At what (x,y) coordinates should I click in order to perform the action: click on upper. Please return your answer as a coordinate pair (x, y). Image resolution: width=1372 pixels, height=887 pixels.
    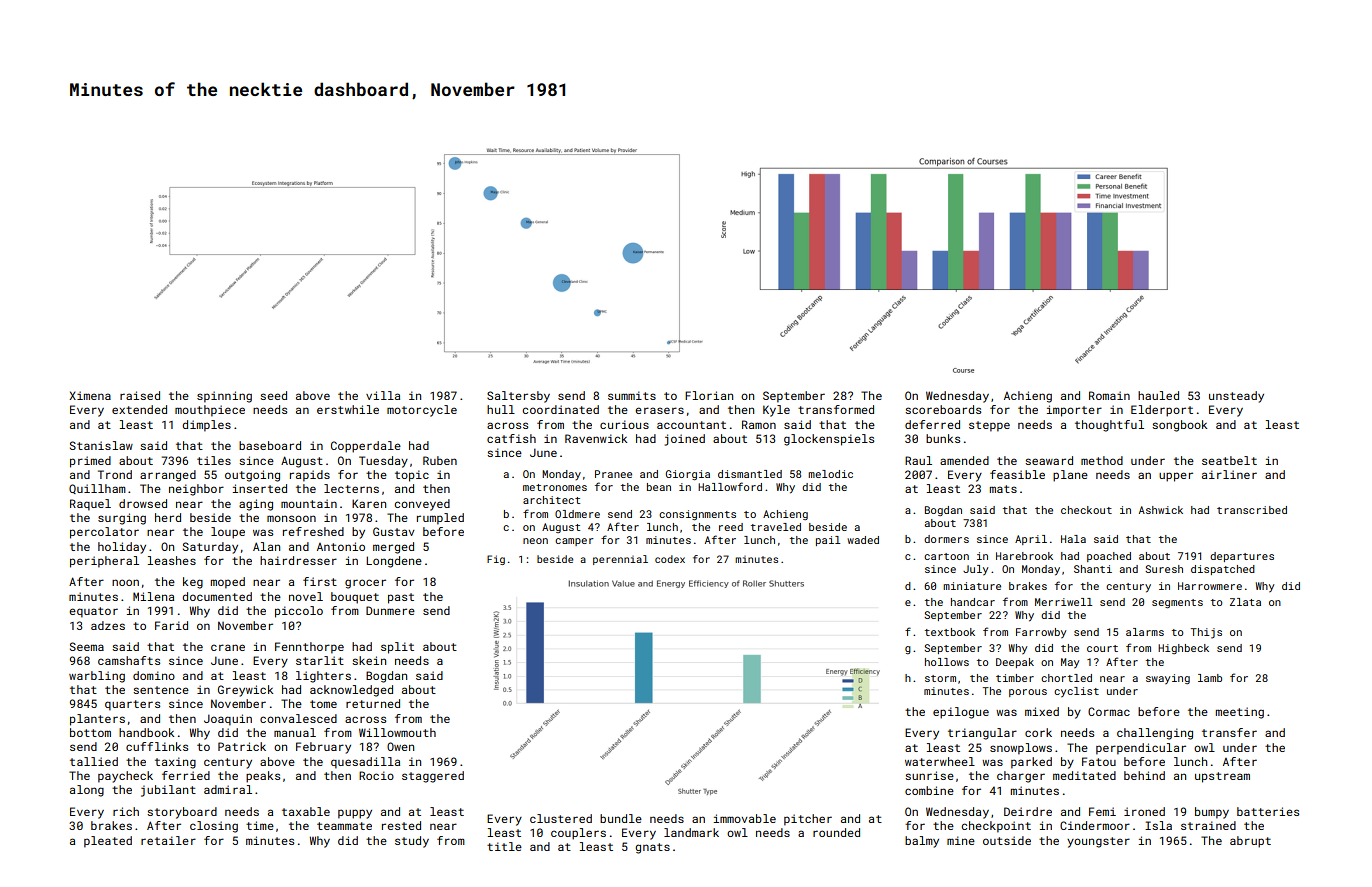
    Looking at the image, I should click on (1176, 477).
